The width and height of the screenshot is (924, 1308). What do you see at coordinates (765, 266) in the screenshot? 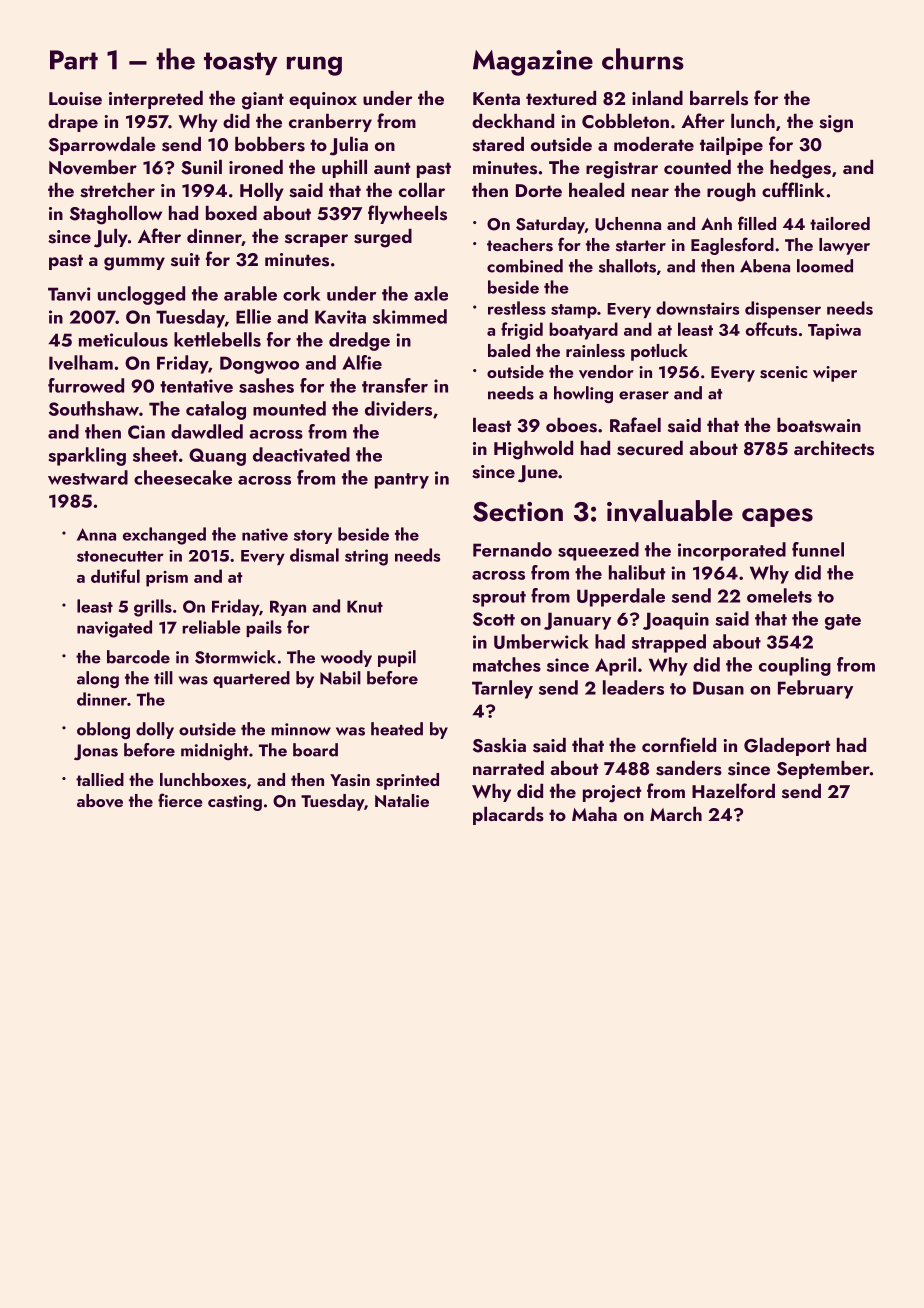
I see `Abena` at bounding box center [765, 266].
